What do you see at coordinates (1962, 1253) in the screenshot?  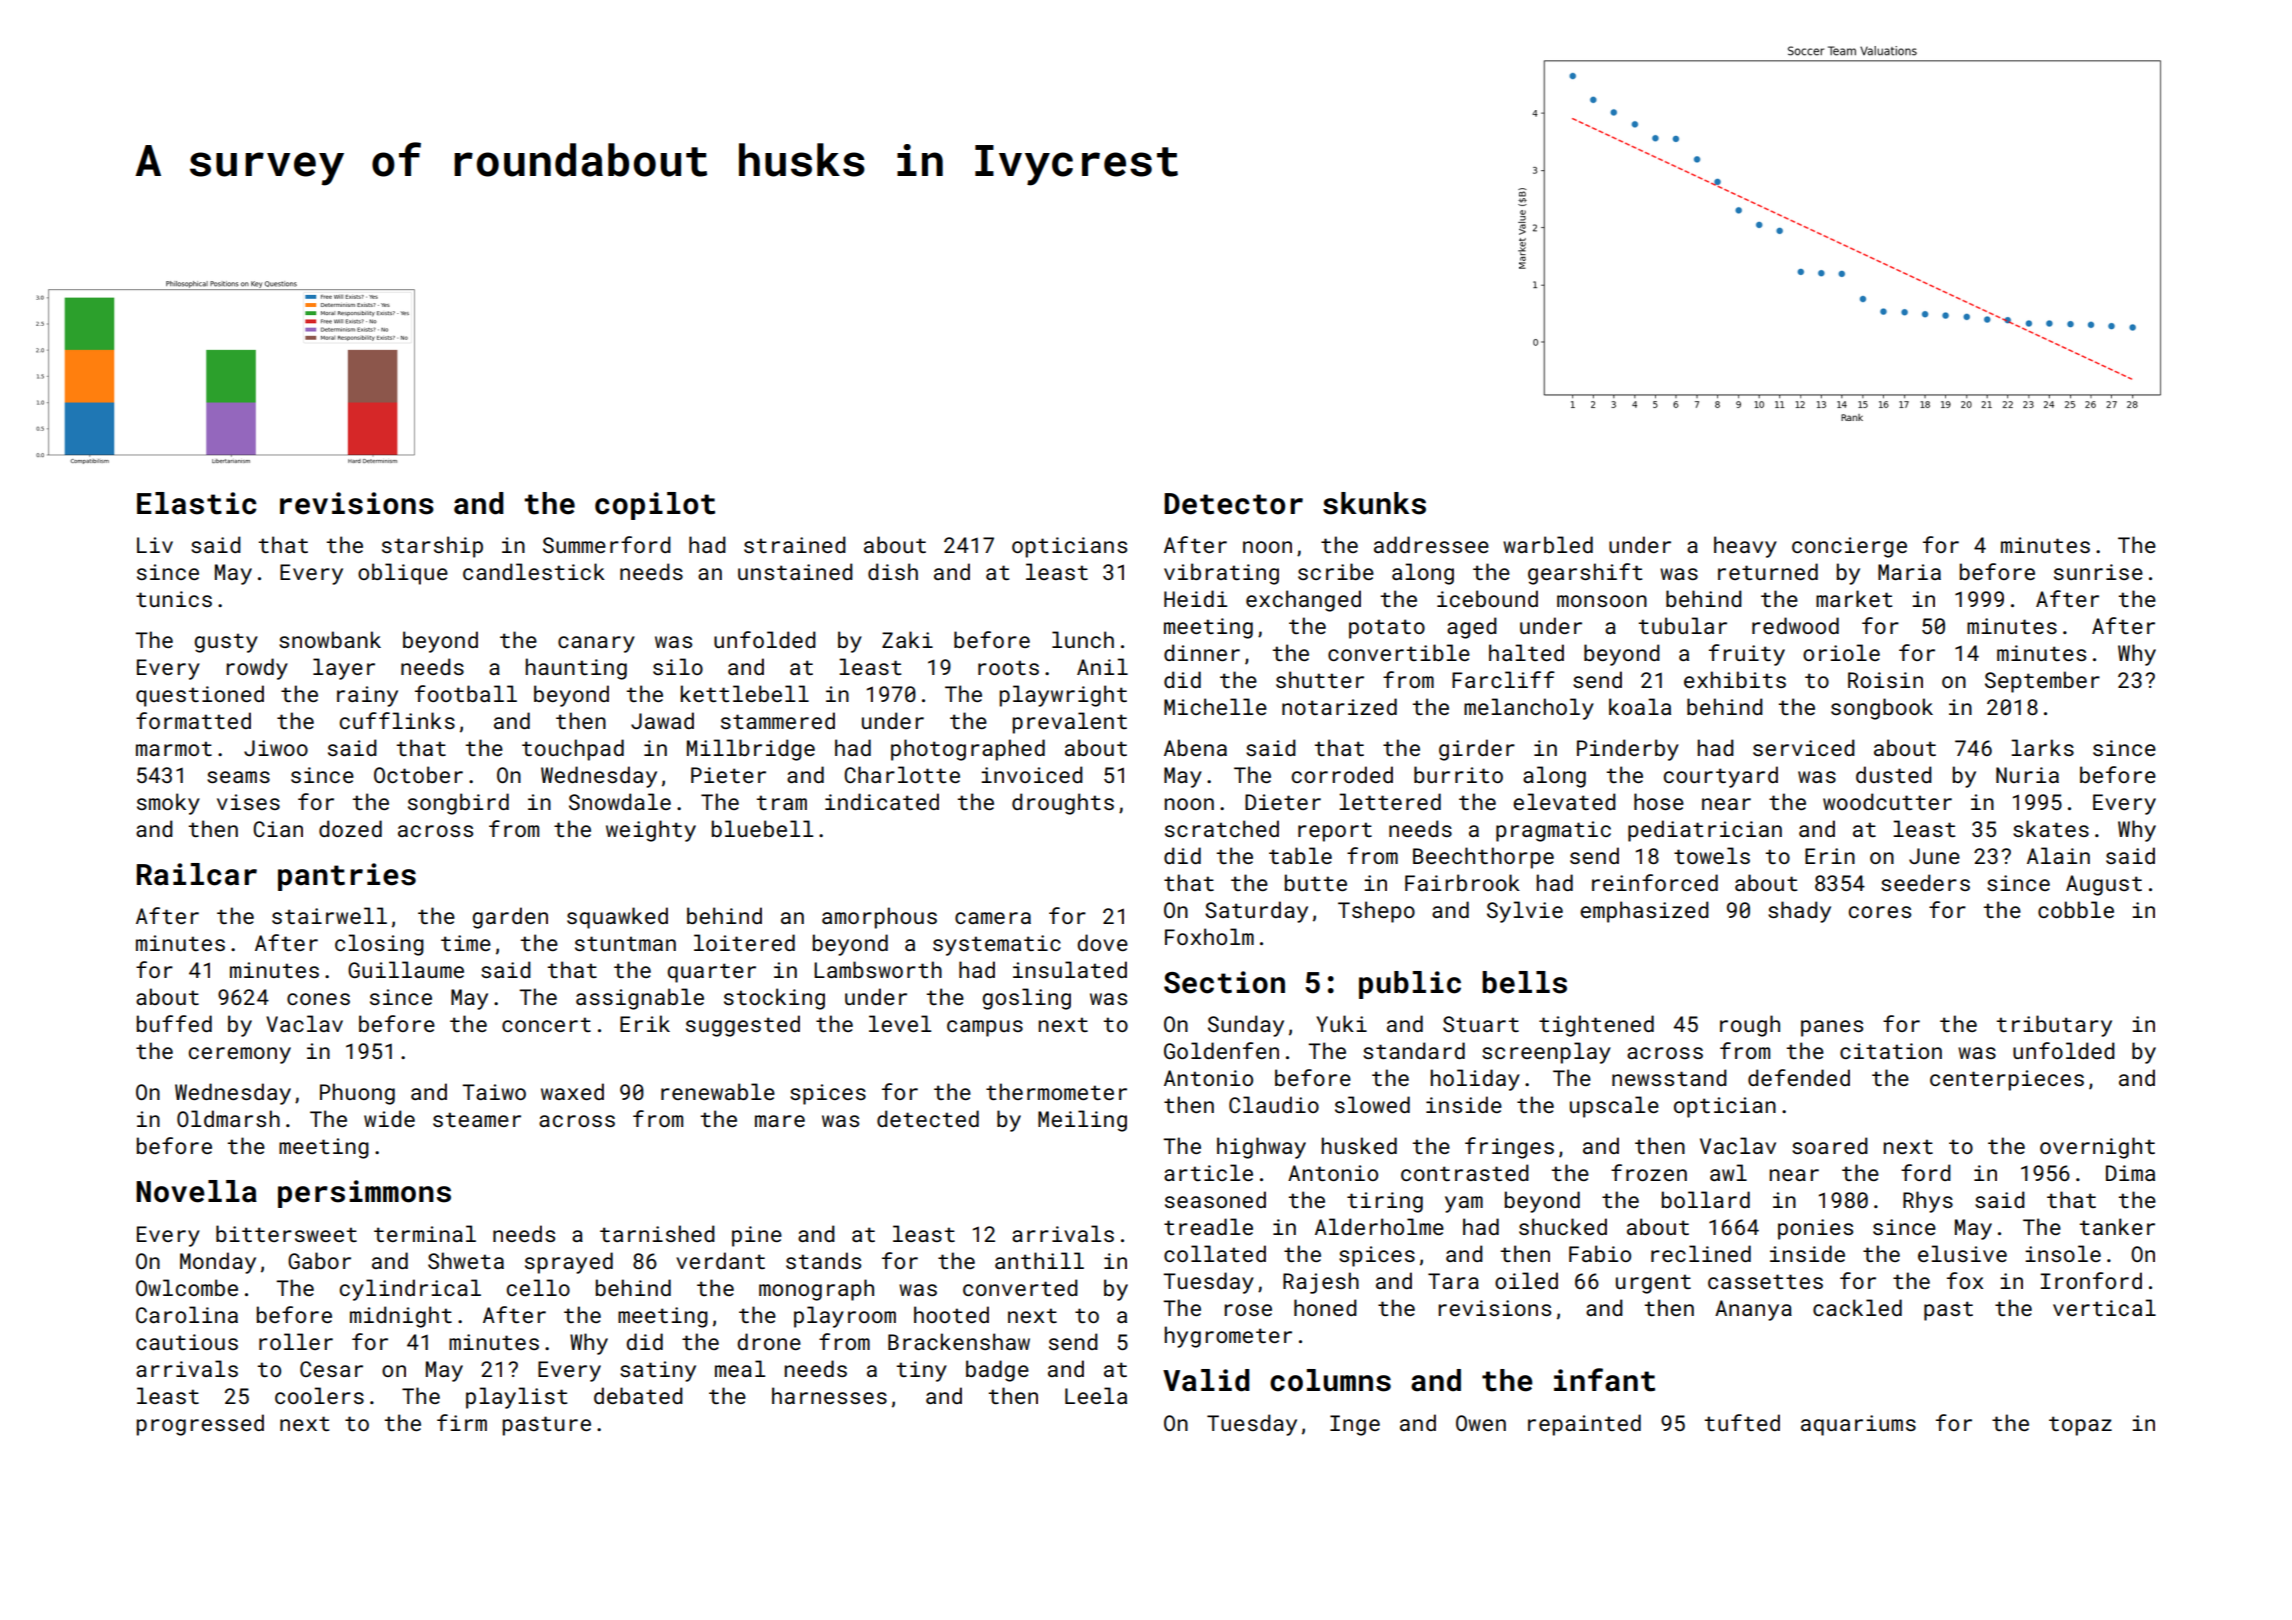 I see `elusive` at bounding box center [1962, 1253].
